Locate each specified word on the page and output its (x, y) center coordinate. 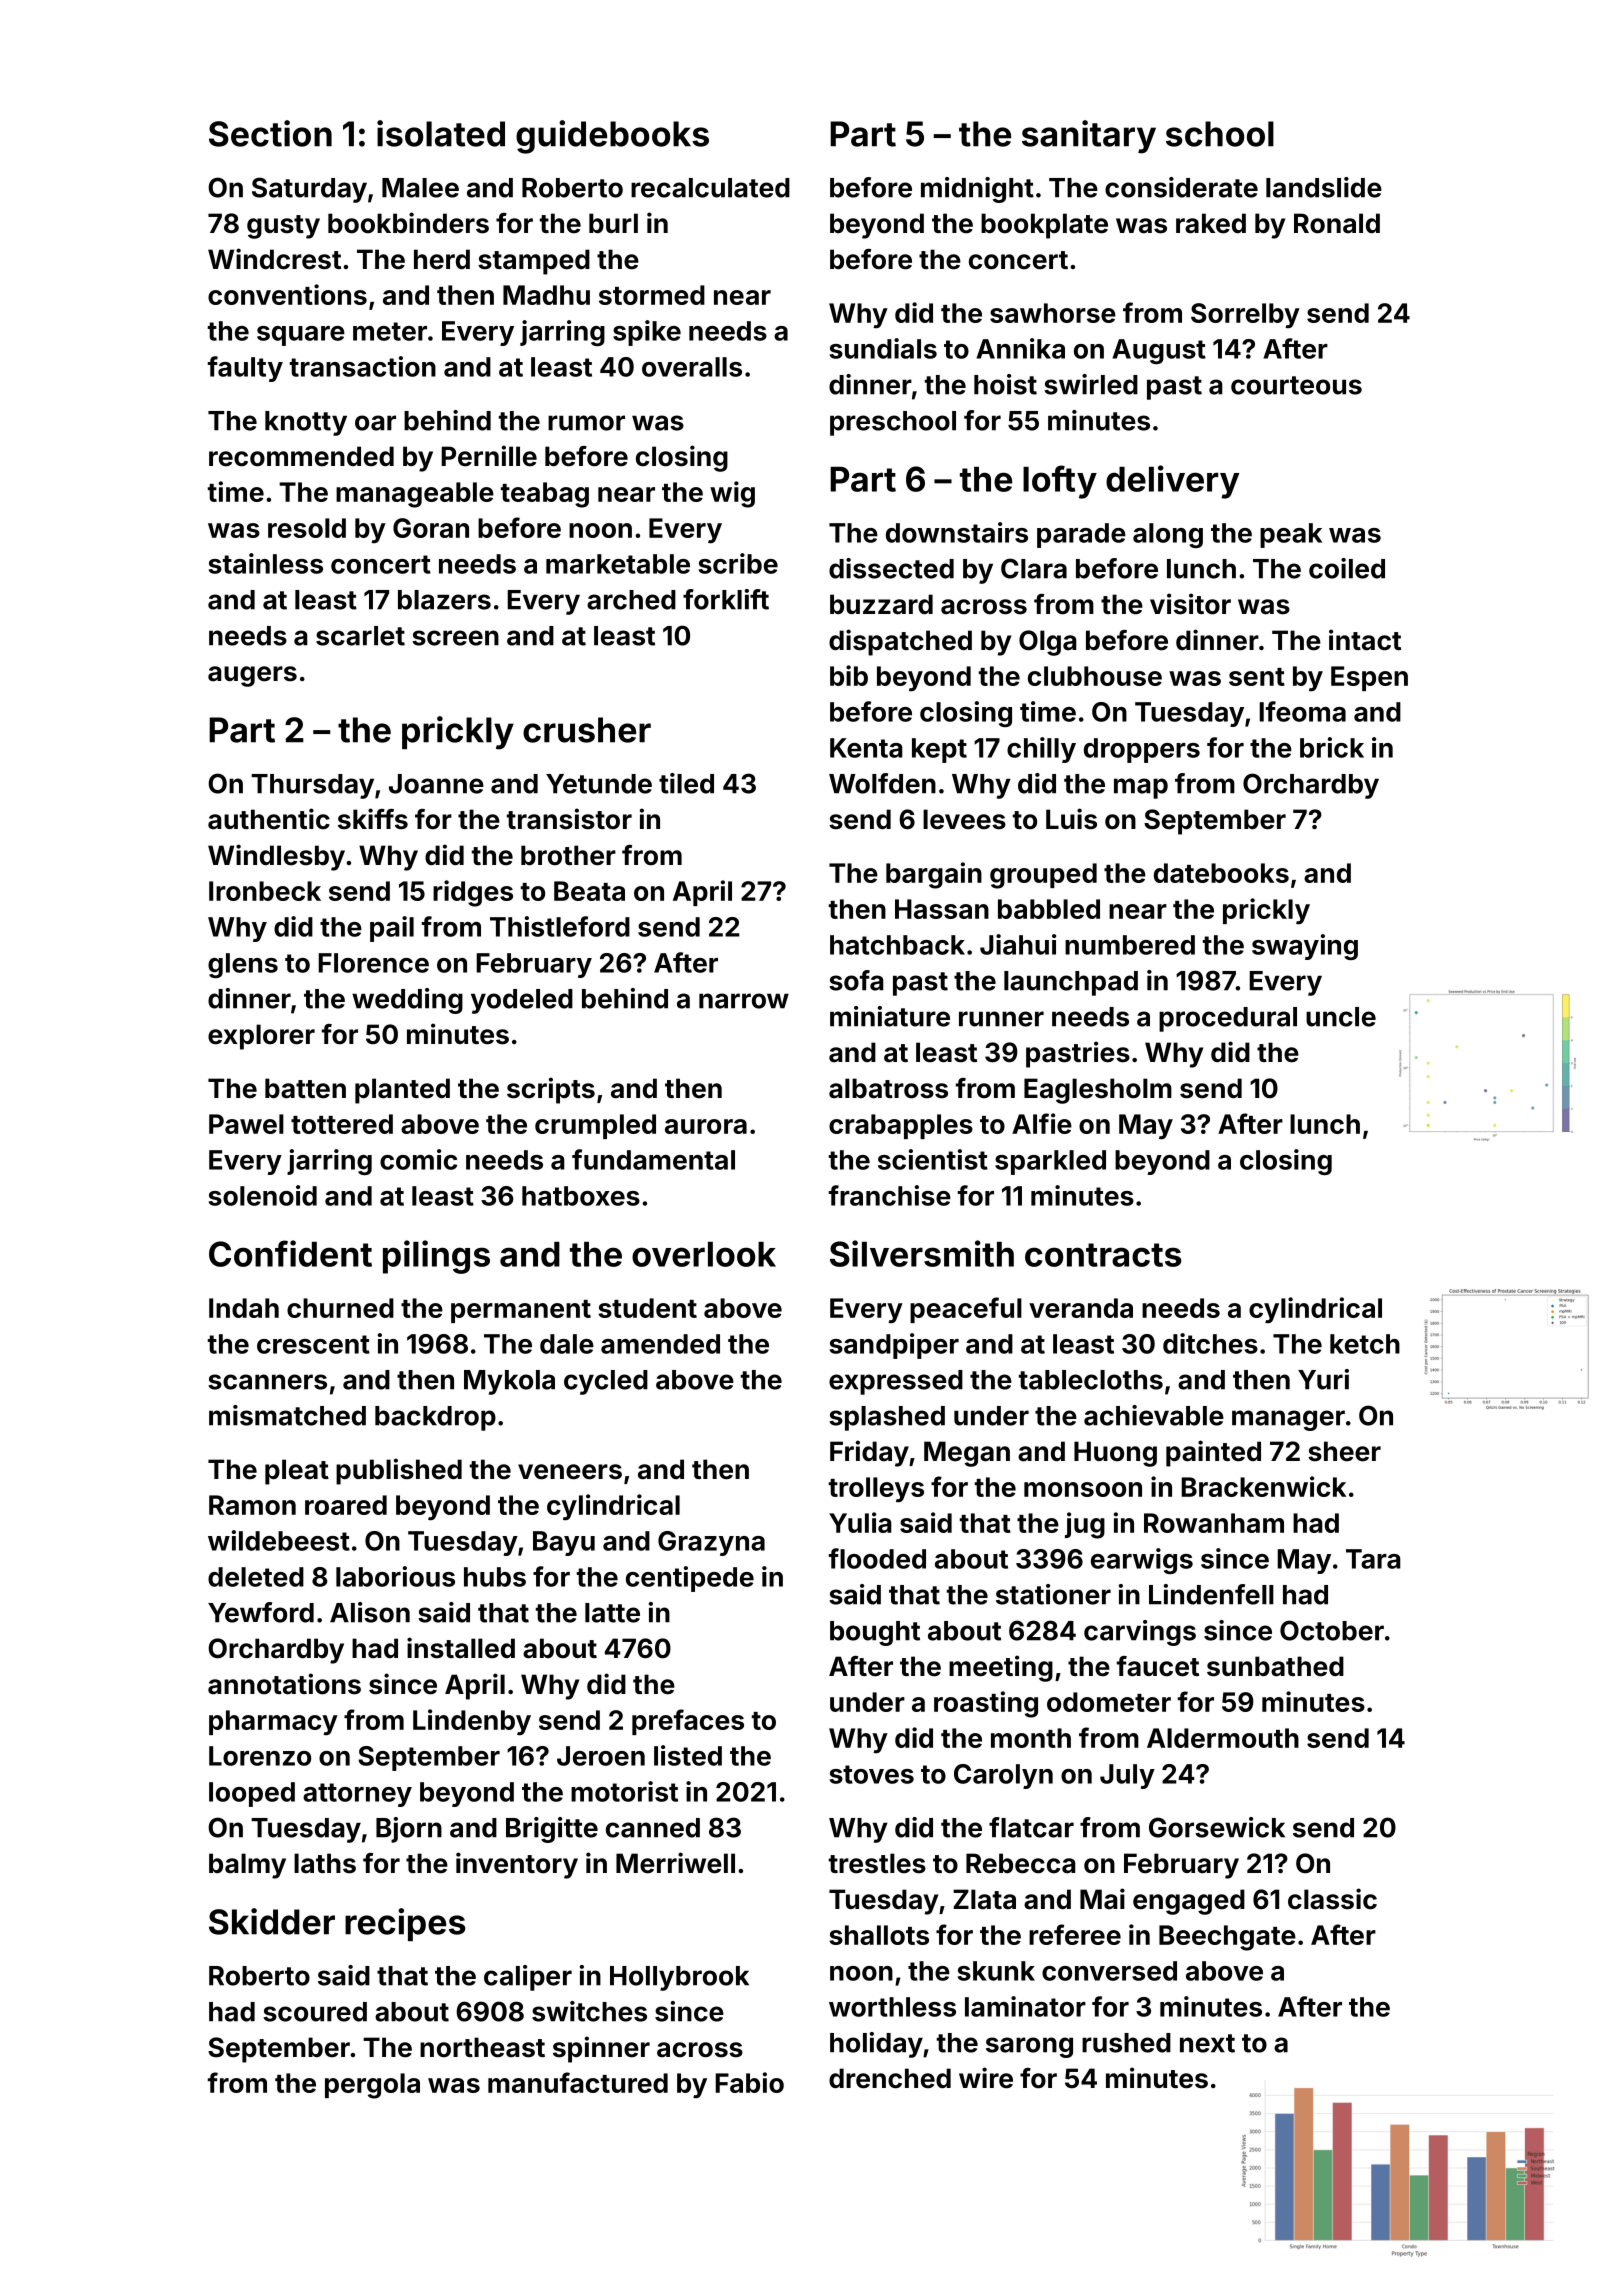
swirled (1091, 384)
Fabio (749, 2082)
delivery (1172, 482)
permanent (521, 1311)
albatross (888, 1088)
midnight (977, 190)
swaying (1305, 947)
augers (252, 676)
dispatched (900, 642)
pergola (372, 2086)
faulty (245, 369)
